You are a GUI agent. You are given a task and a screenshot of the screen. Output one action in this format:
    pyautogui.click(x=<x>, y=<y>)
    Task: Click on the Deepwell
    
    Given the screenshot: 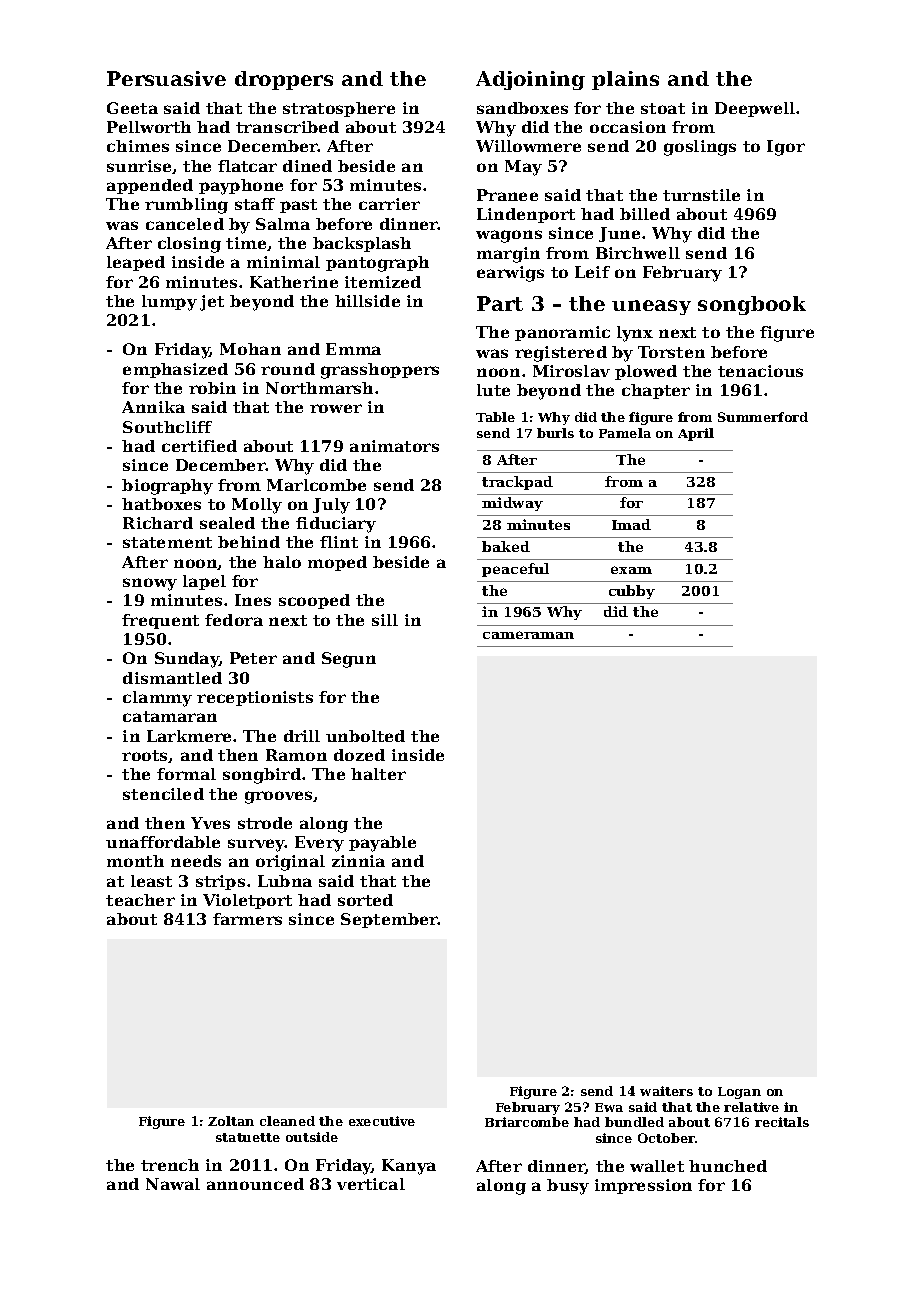 What is the action you would take?
    pyautogui.click(x=755, y=109)
